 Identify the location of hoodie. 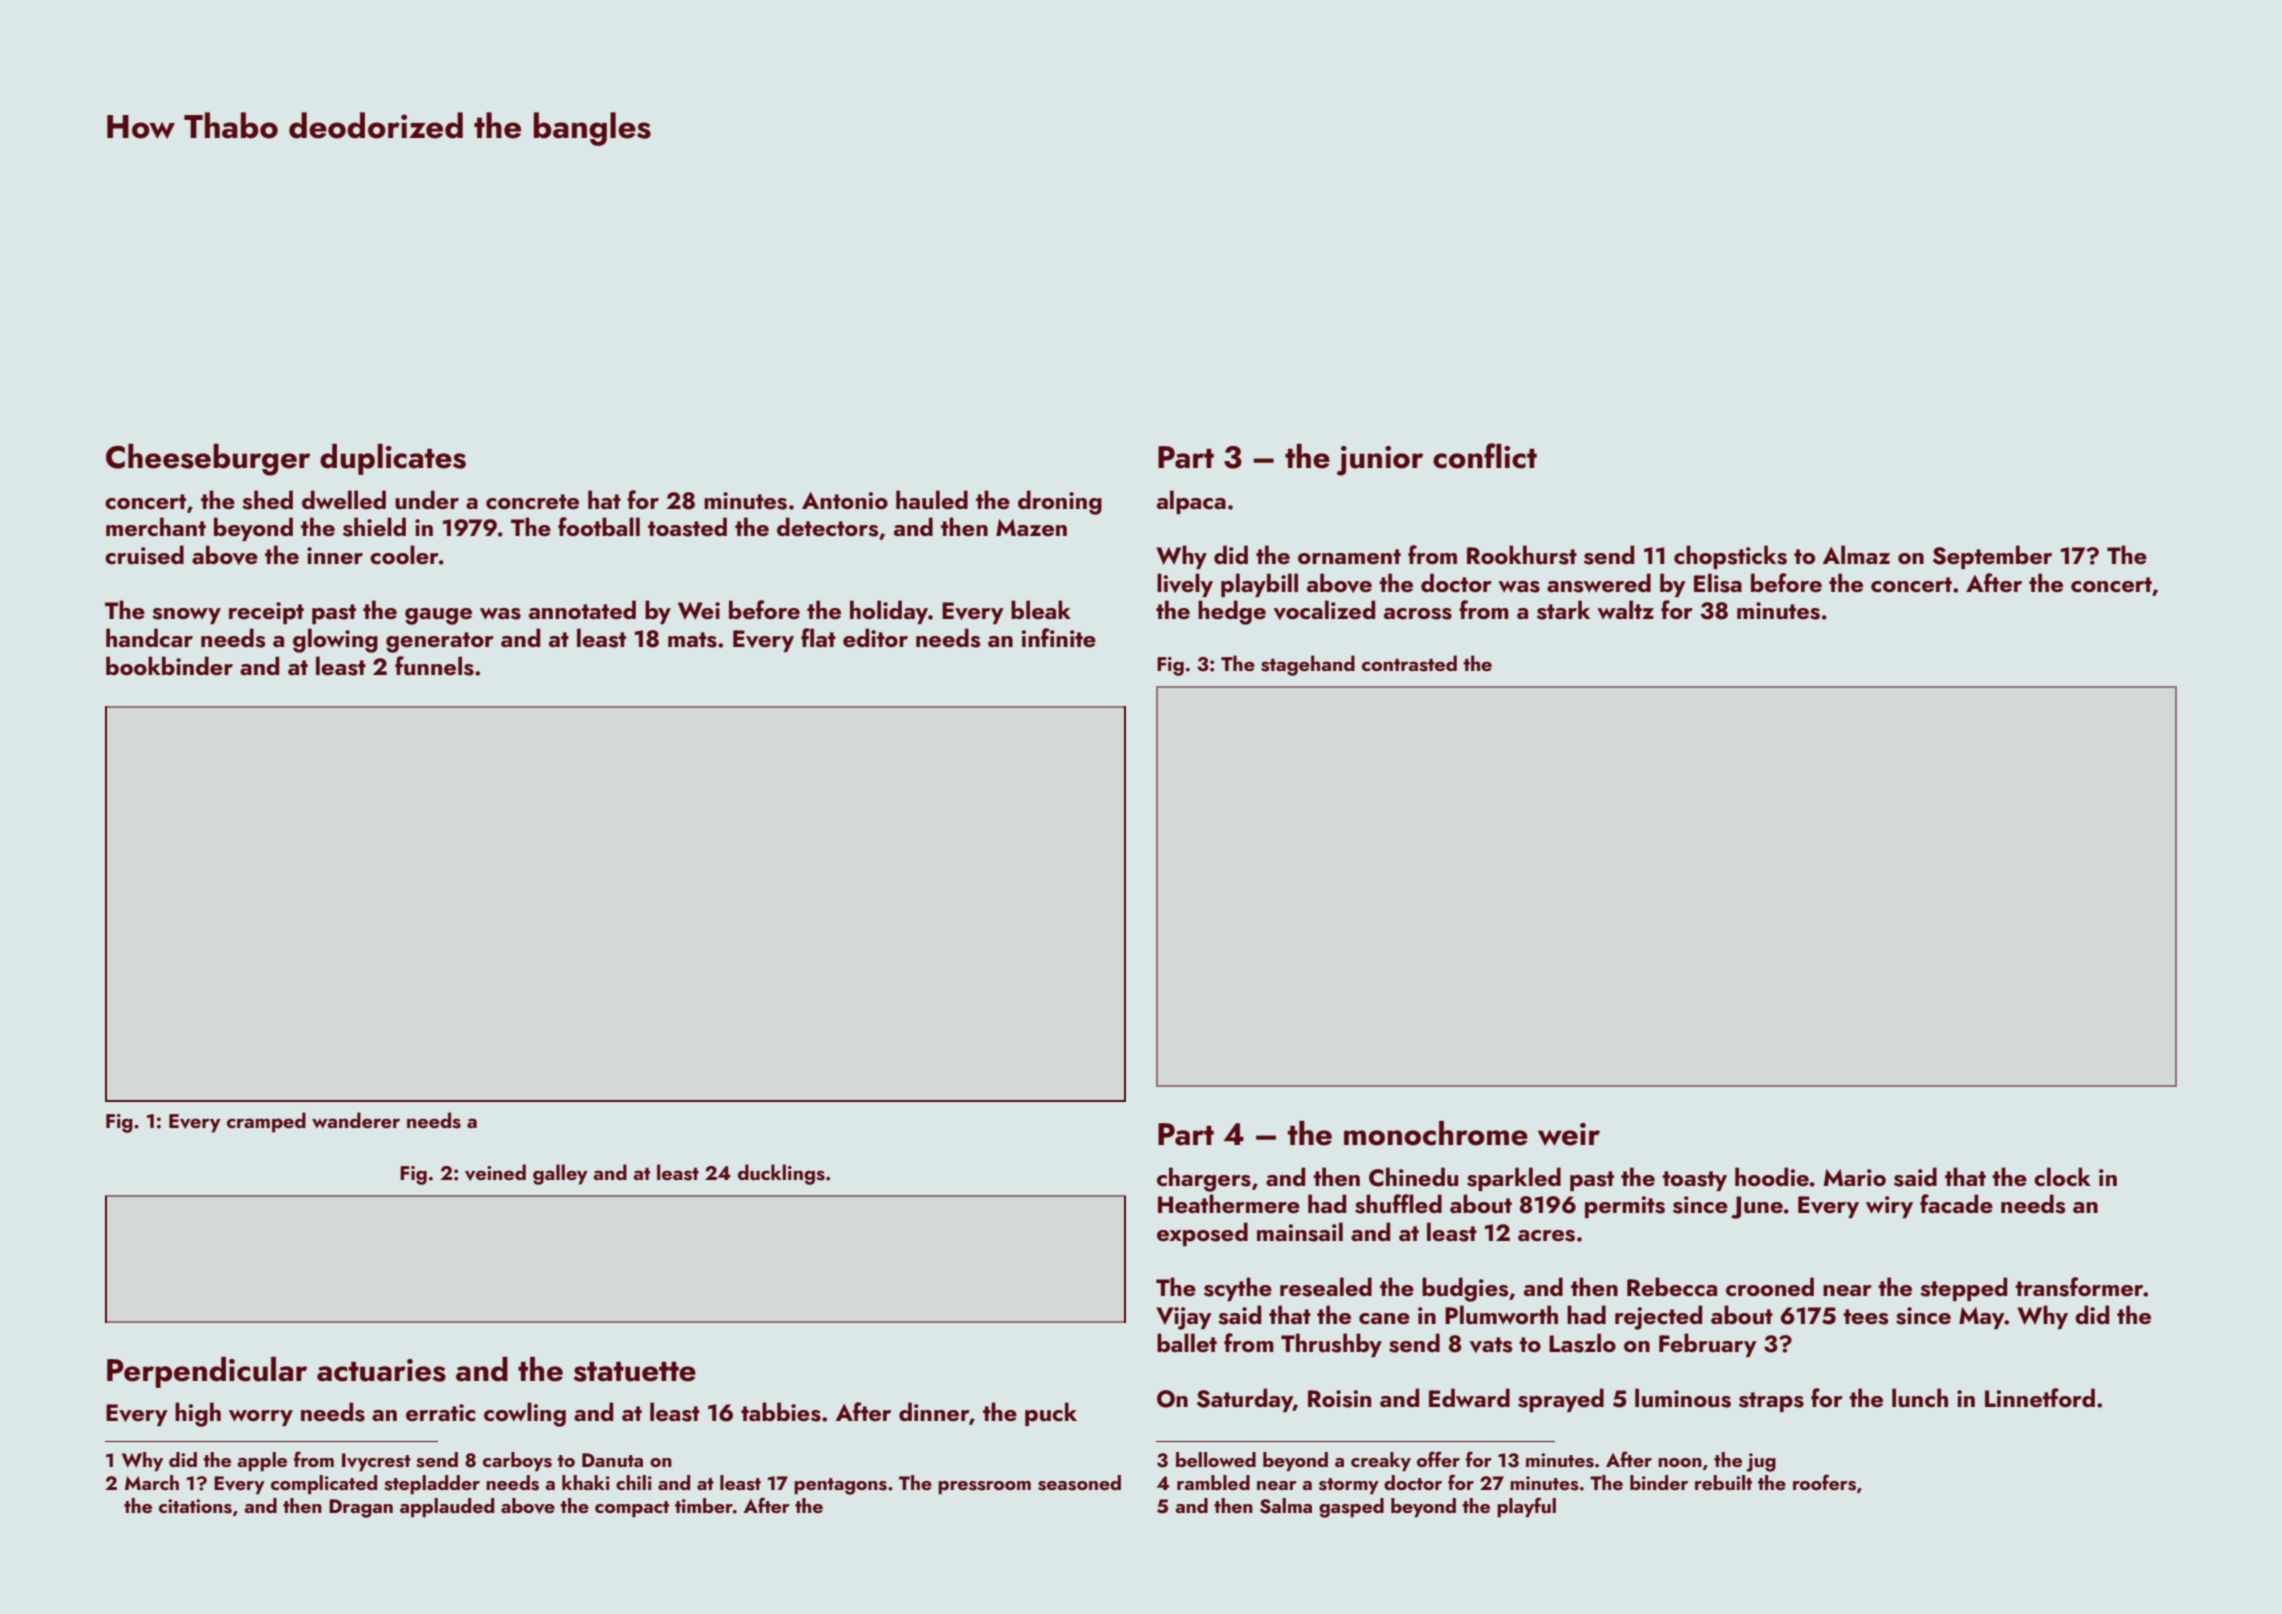
(1772, 1176).
